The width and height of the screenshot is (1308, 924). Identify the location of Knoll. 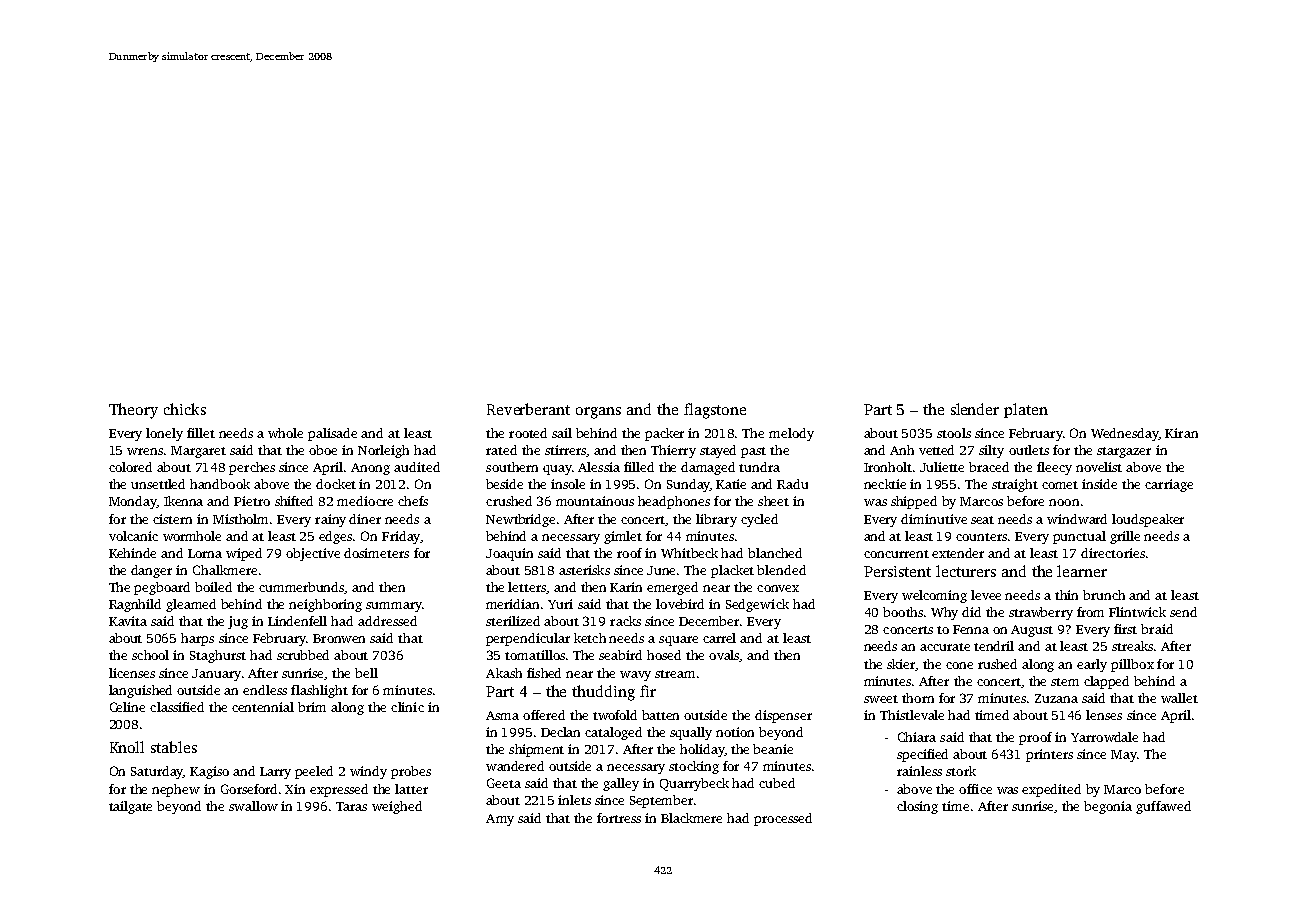
(127, 747).
